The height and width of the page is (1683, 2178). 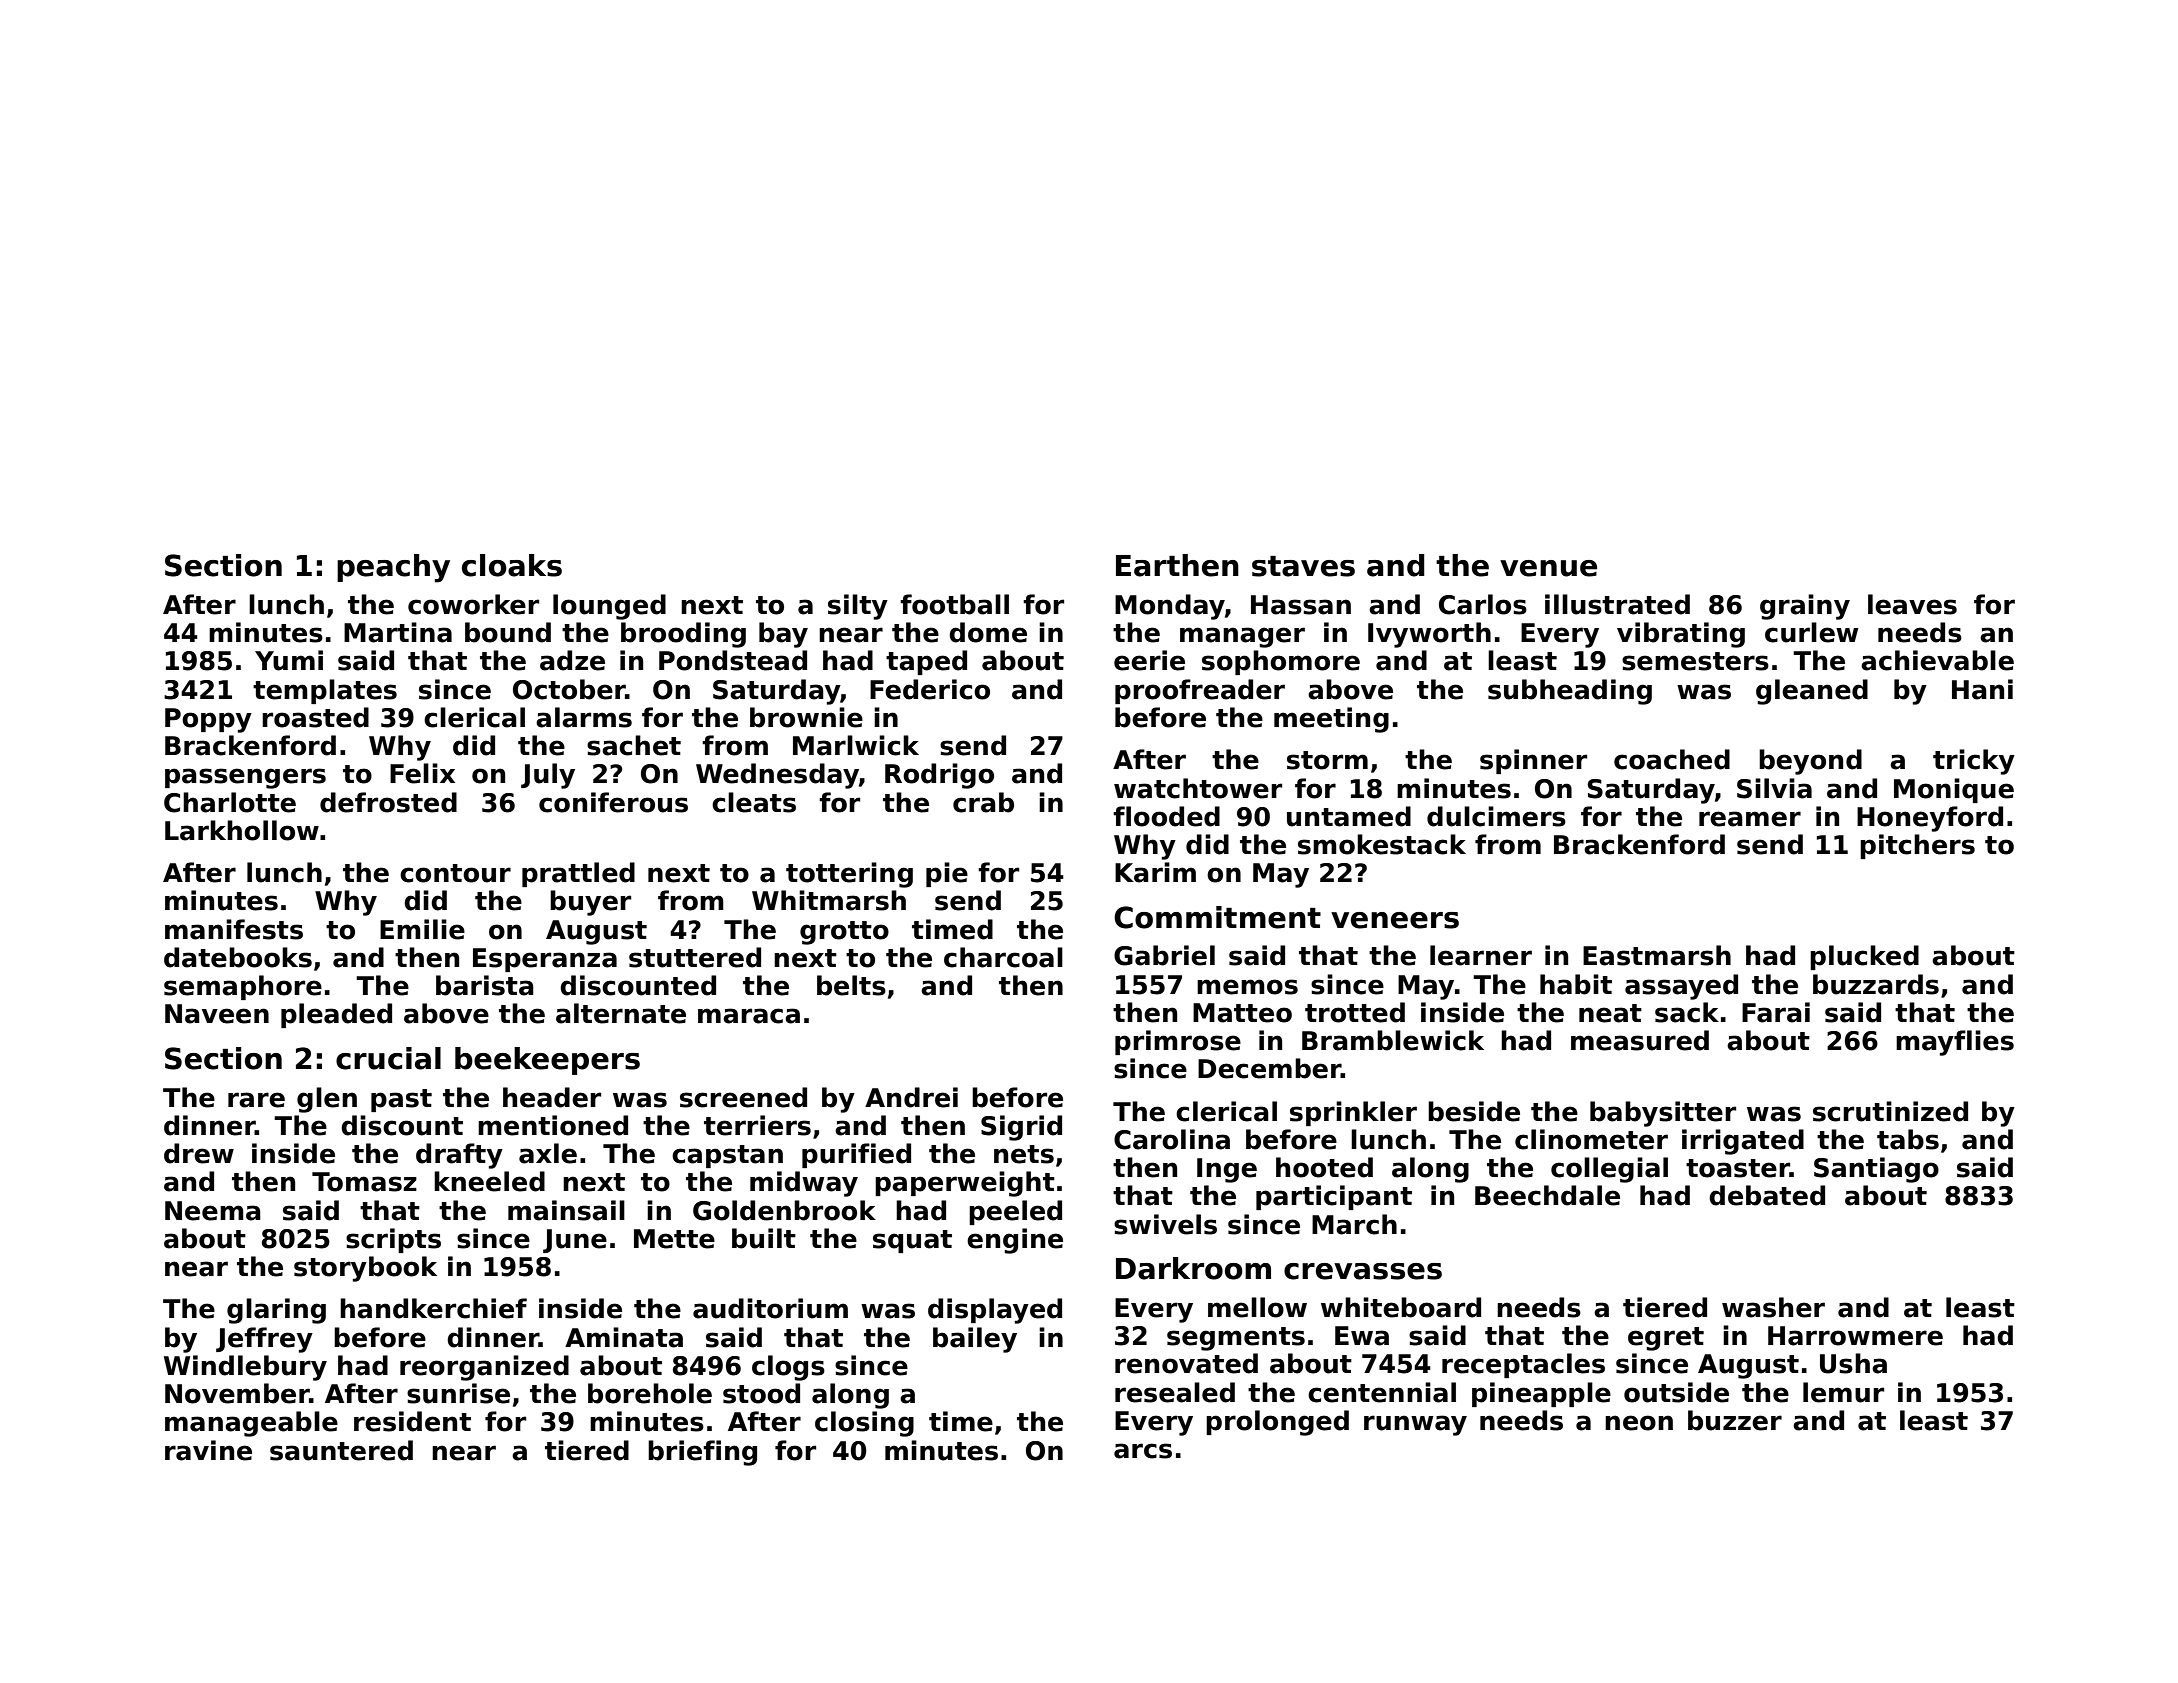 What do you see at coordinates (650, 1393) in the page?
I see `borehole` at bounding box center [650, 1393].
